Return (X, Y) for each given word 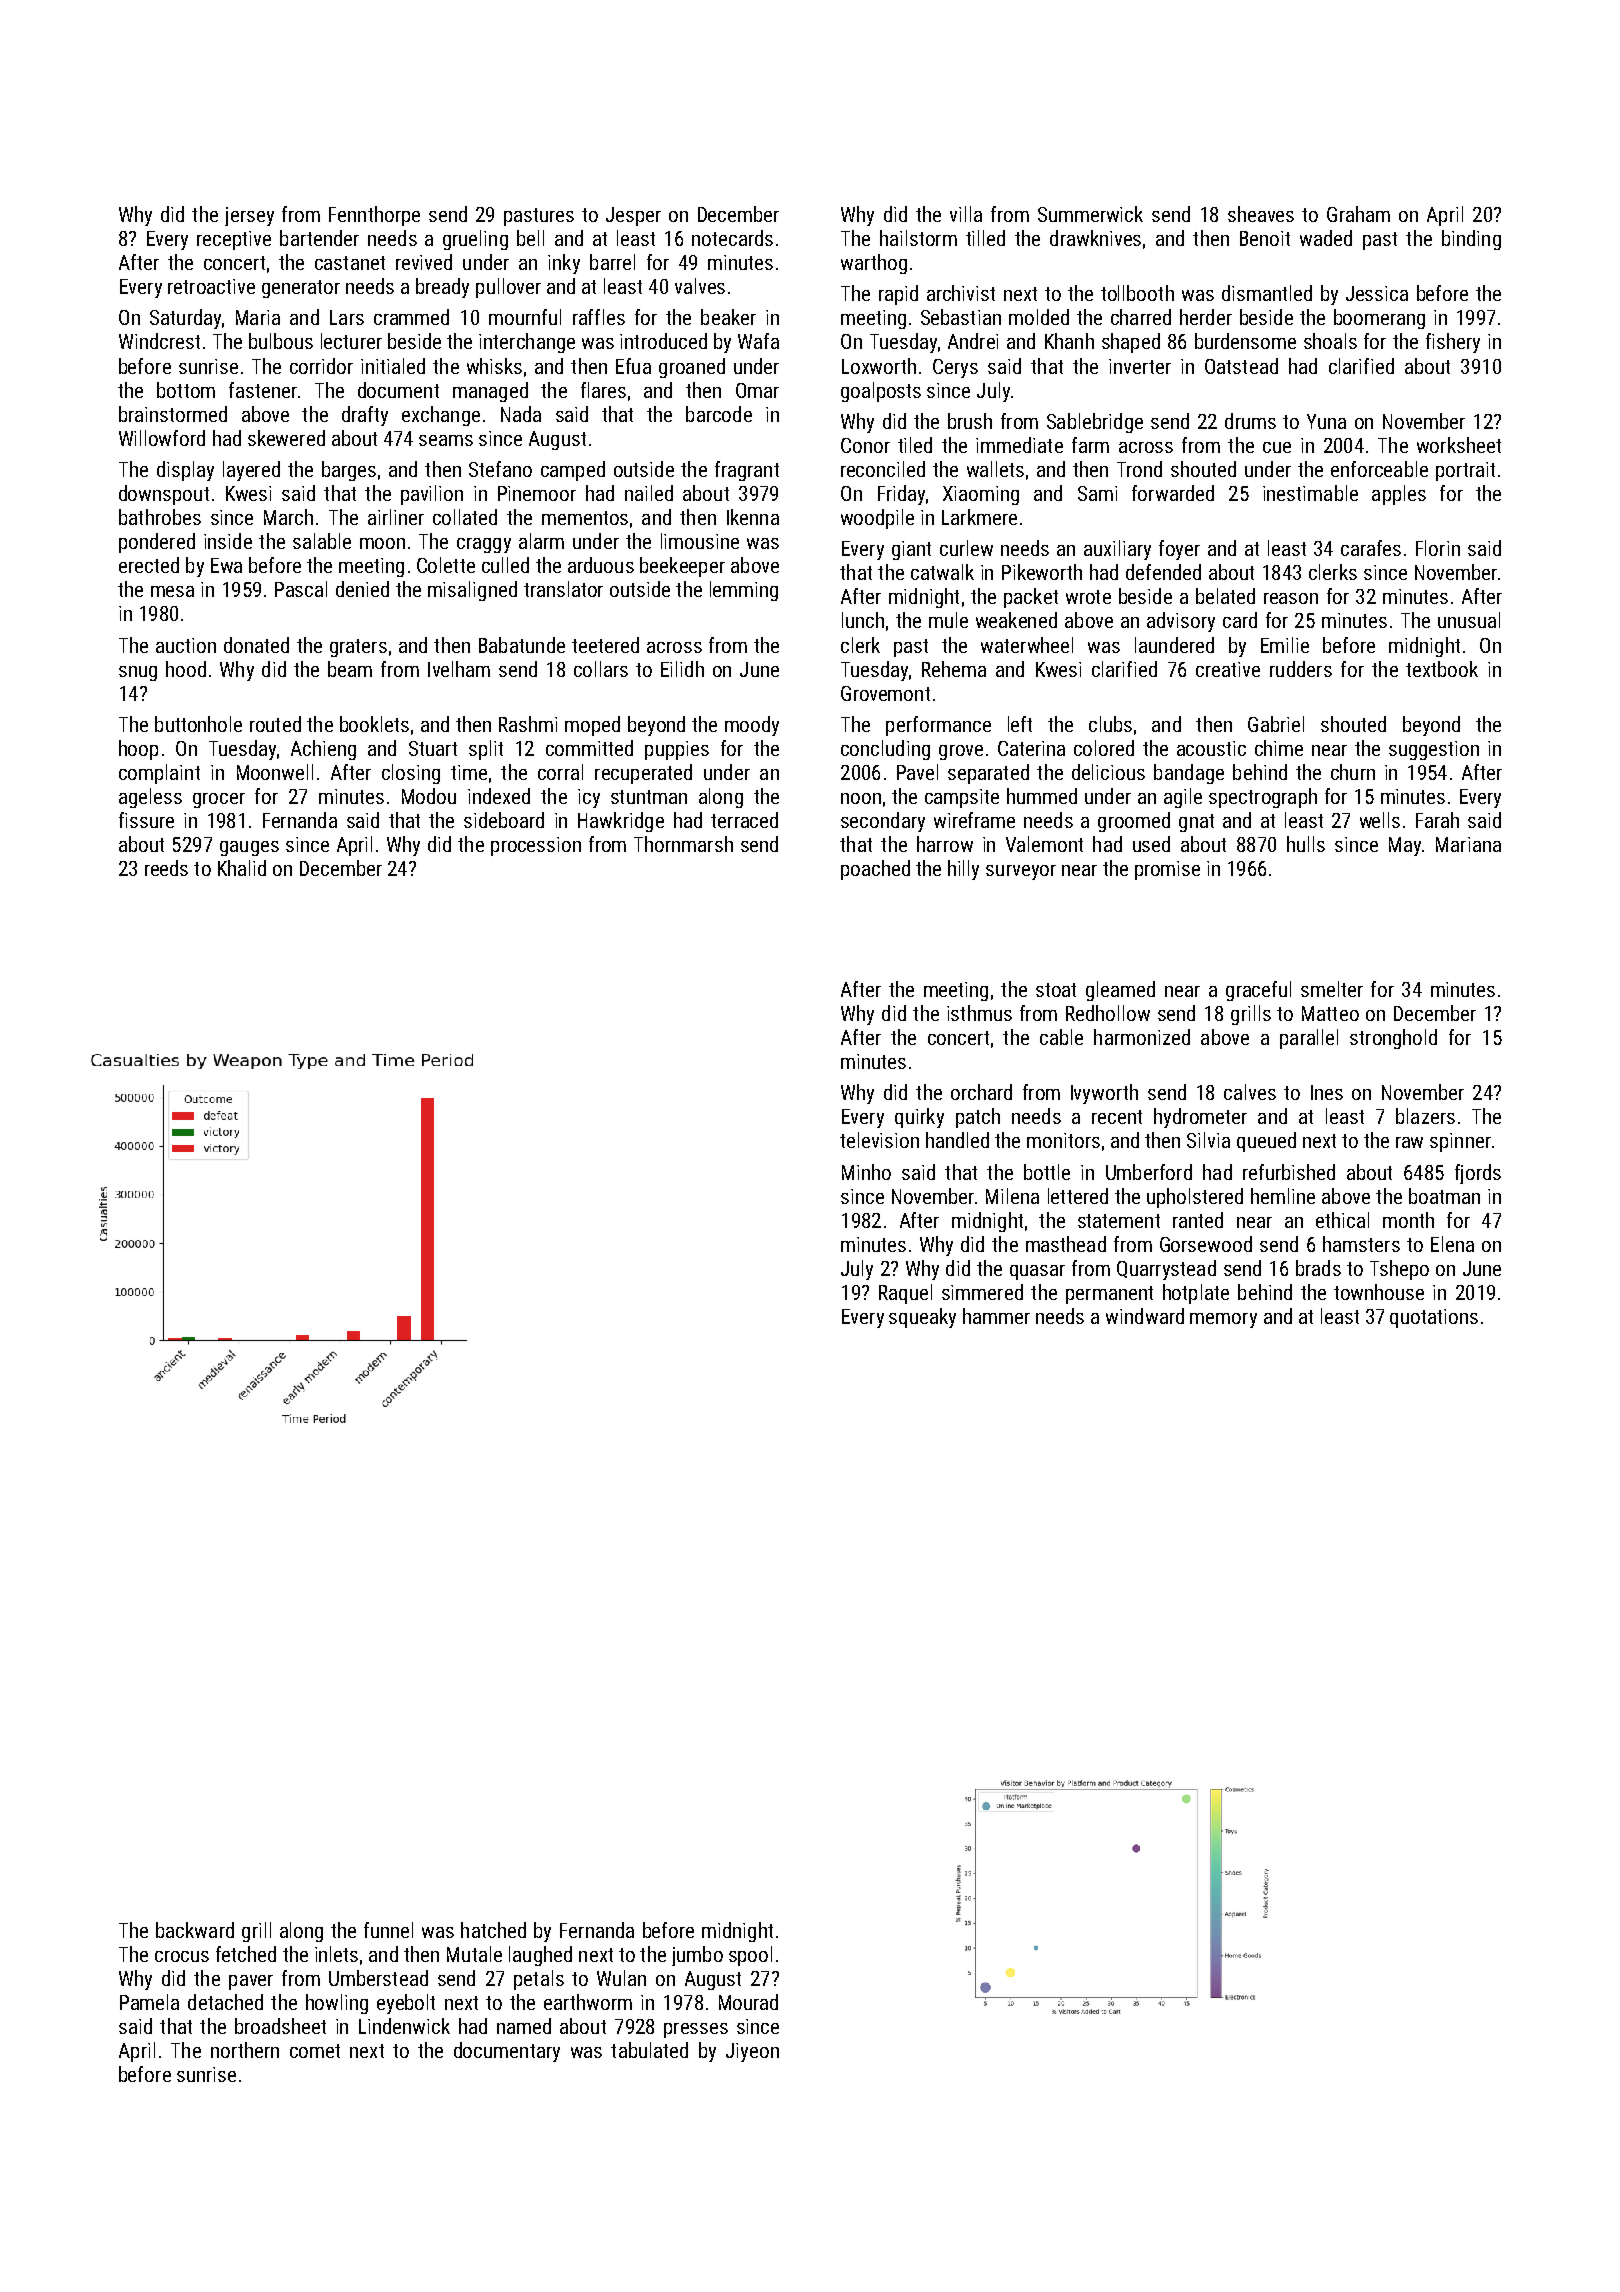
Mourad (748, 2002)
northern (245, 2050)
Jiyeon (752, 2052)
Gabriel (1276, 724)
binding (1471, 240)
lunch (863, 620)
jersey (249, 216)
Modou (429, 796)
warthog (874, 264)
